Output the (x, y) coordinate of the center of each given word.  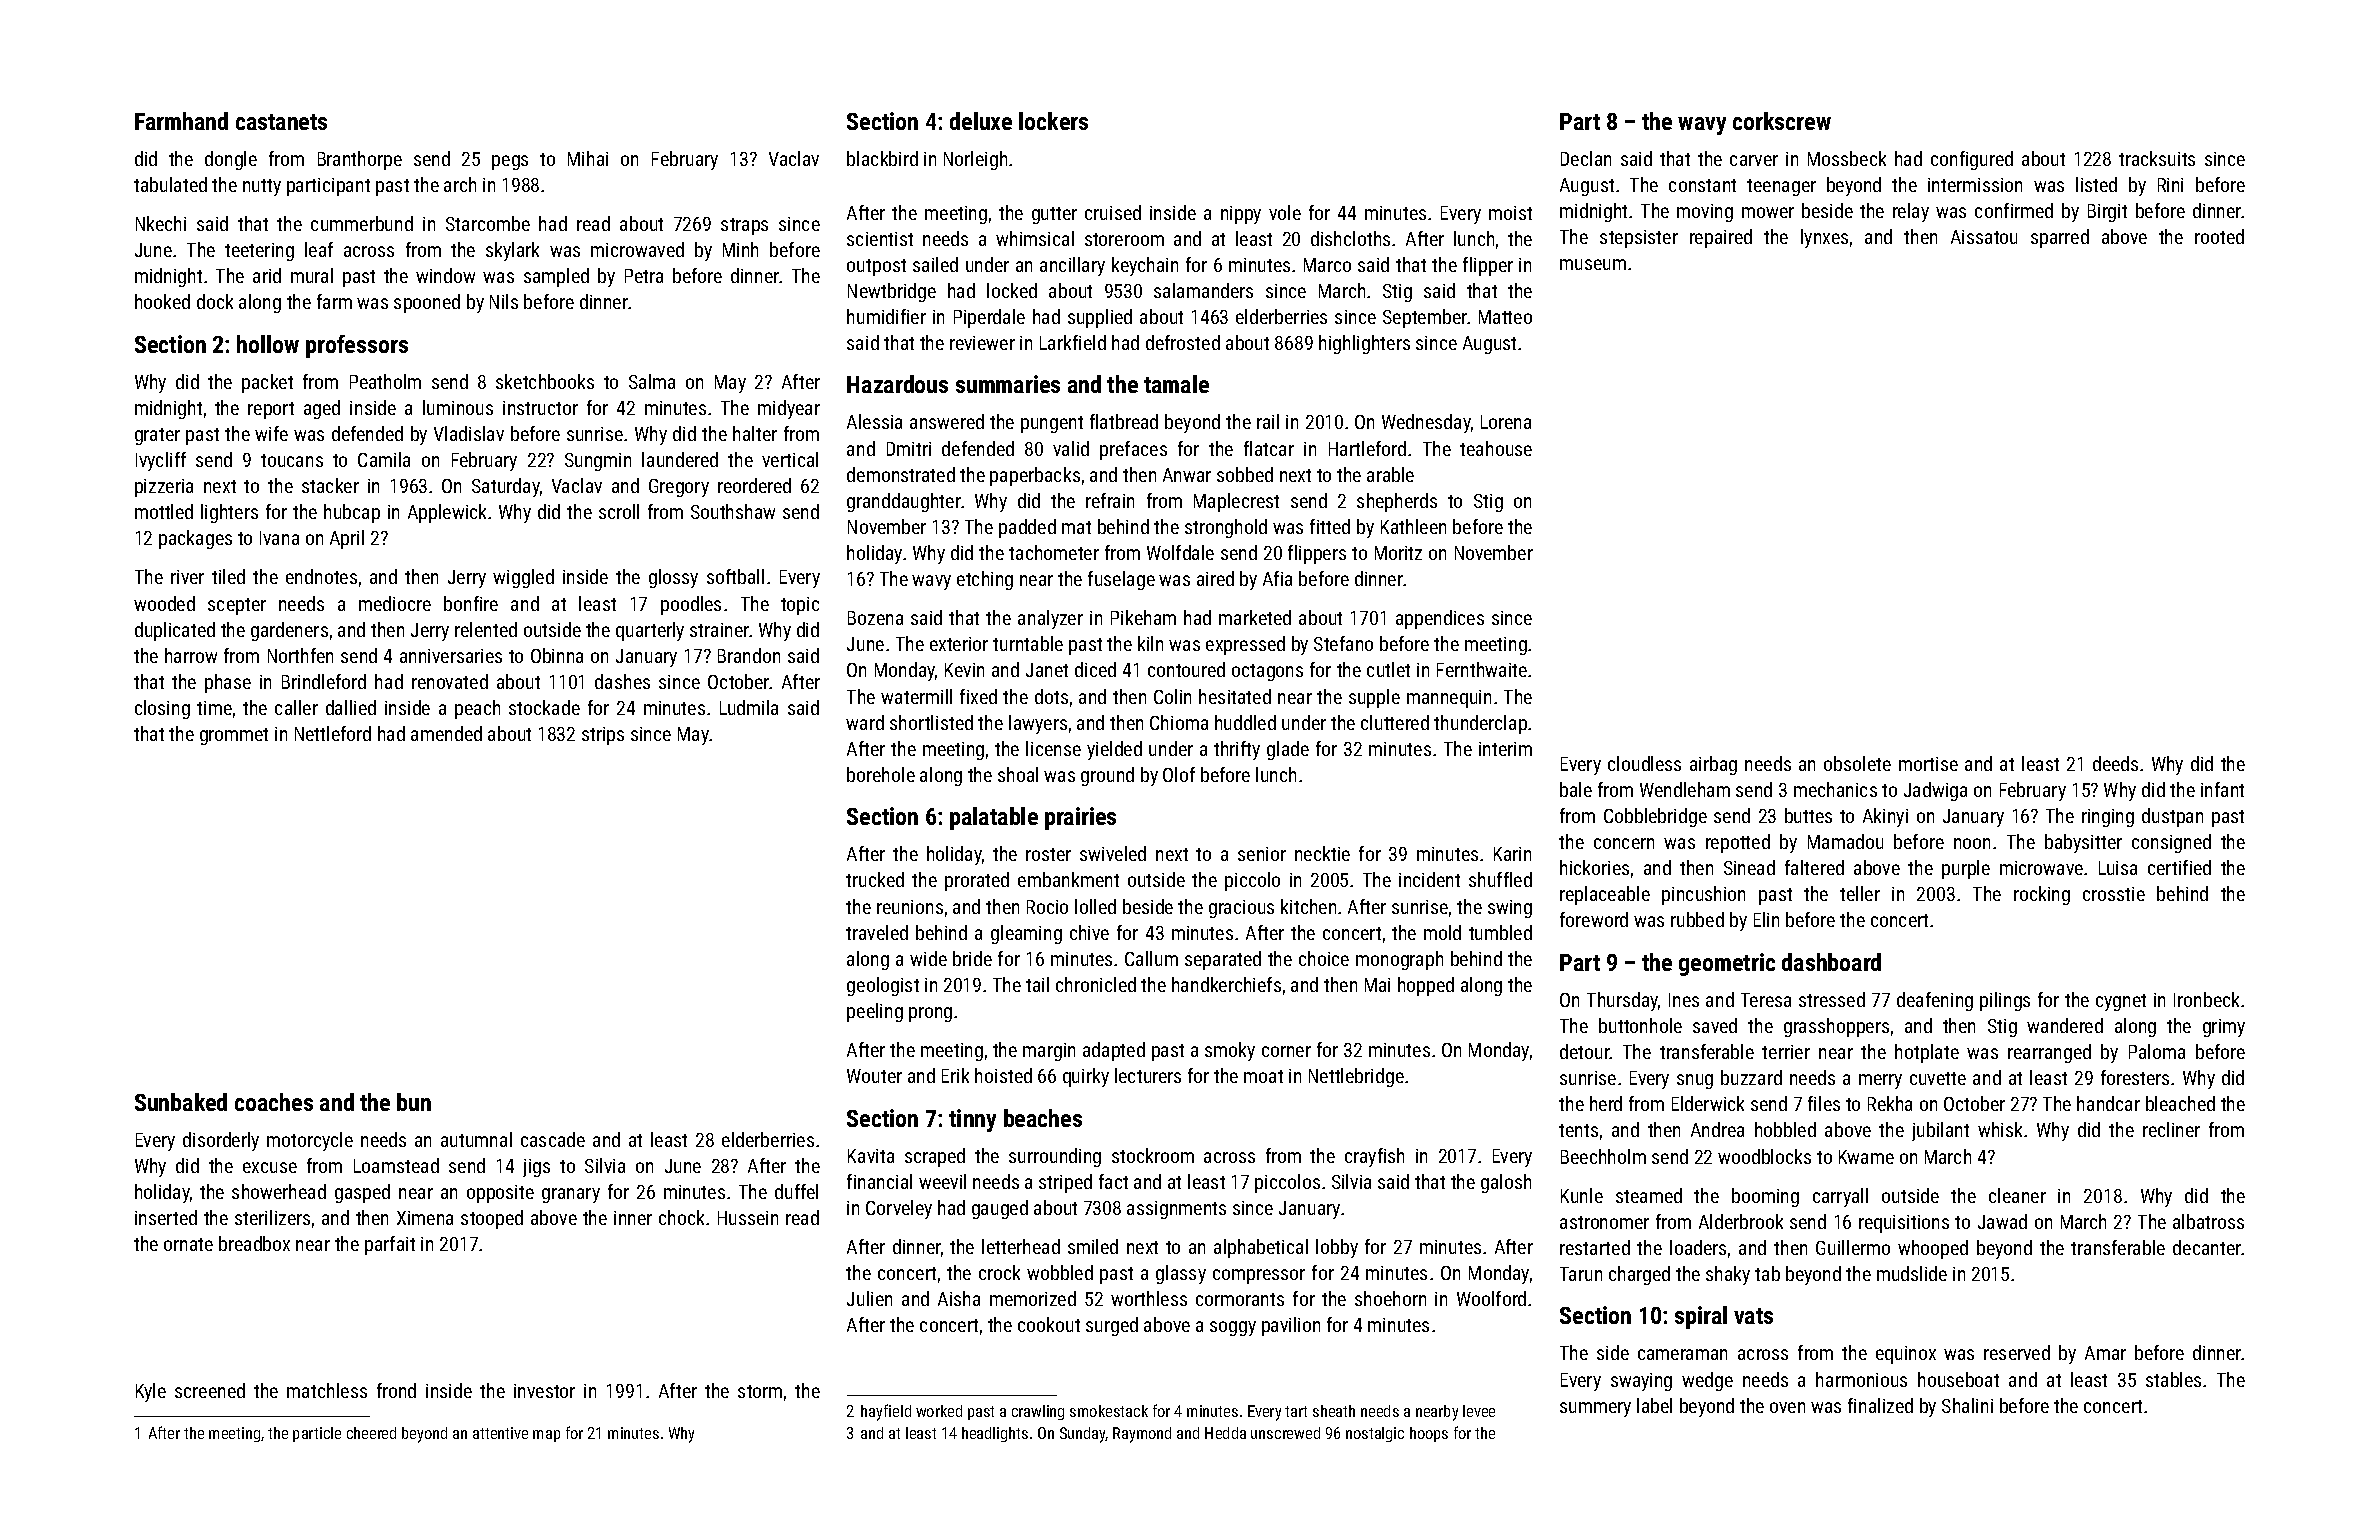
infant (2222, 789)
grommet (234, 736)
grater (157, 436)
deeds (2115, 763)
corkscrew (1782, 121)
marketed (1255, 617)
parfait (390, 1245)
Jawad (2002, 1221)
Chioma (1179, 722)
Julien (869, 1298)
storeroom (1124, 239)
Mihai (588, 158)
